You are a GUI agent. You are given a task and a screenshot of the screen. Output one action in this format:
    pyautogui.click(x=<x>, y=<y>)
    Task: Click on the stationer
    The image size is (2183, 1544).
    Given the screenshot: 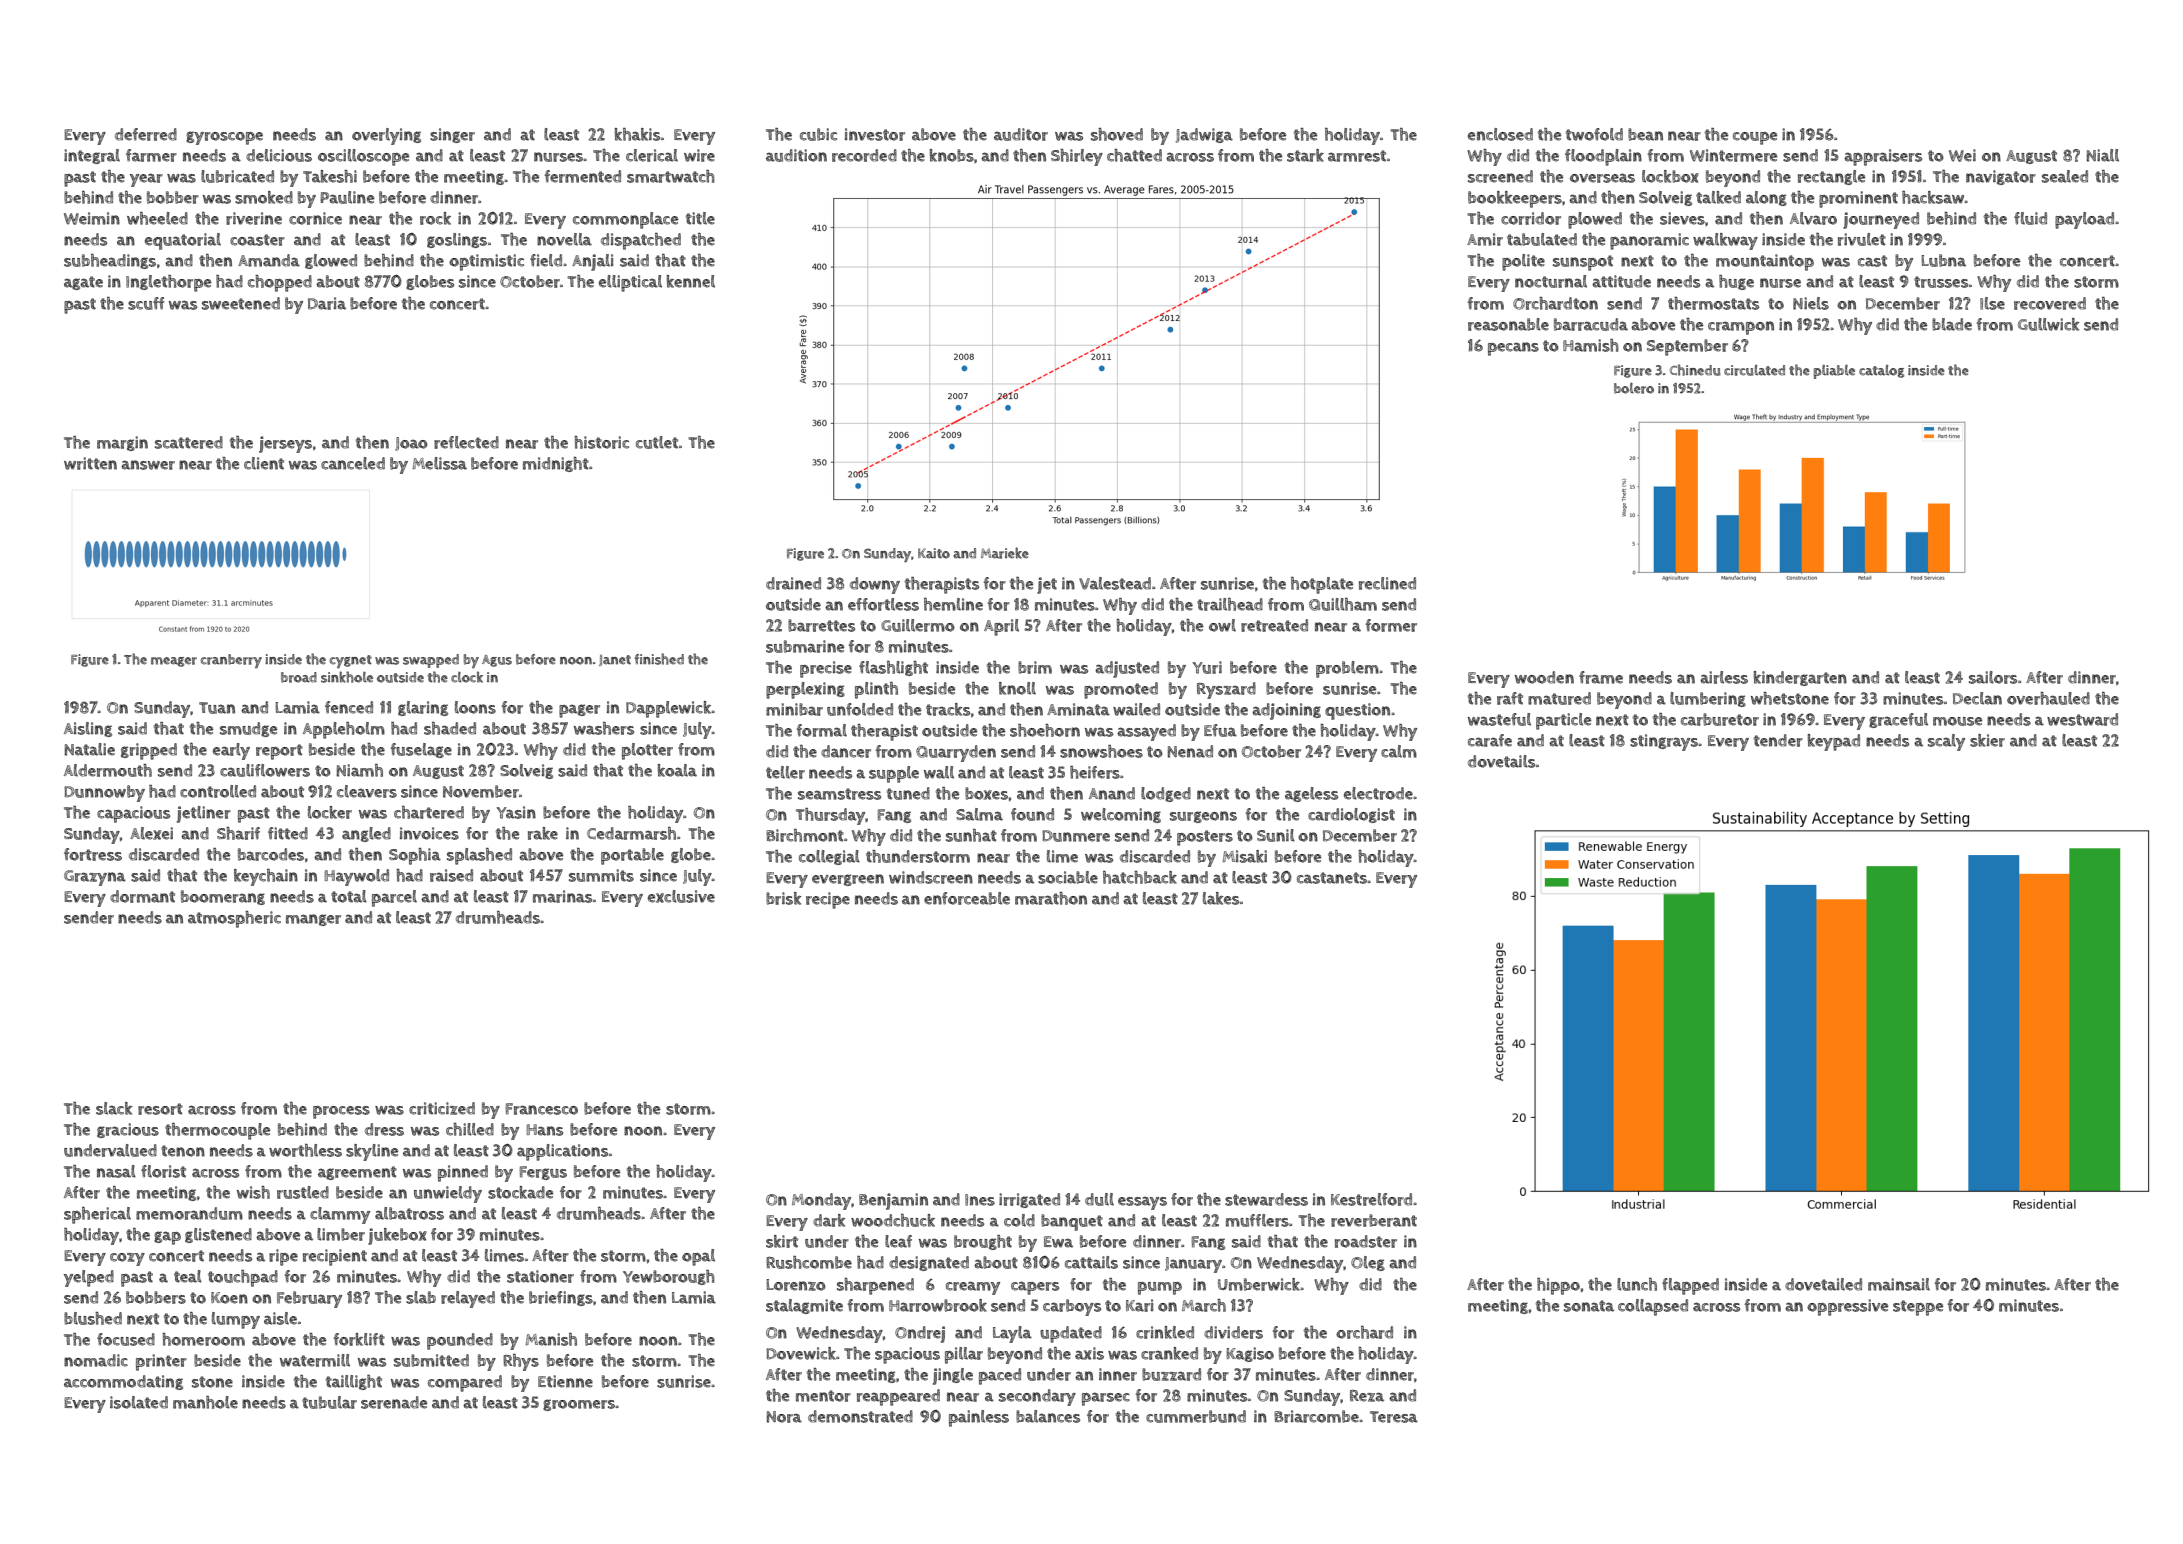 What is the action you would take?
    pyautogui.click(x=540, y=1276)
